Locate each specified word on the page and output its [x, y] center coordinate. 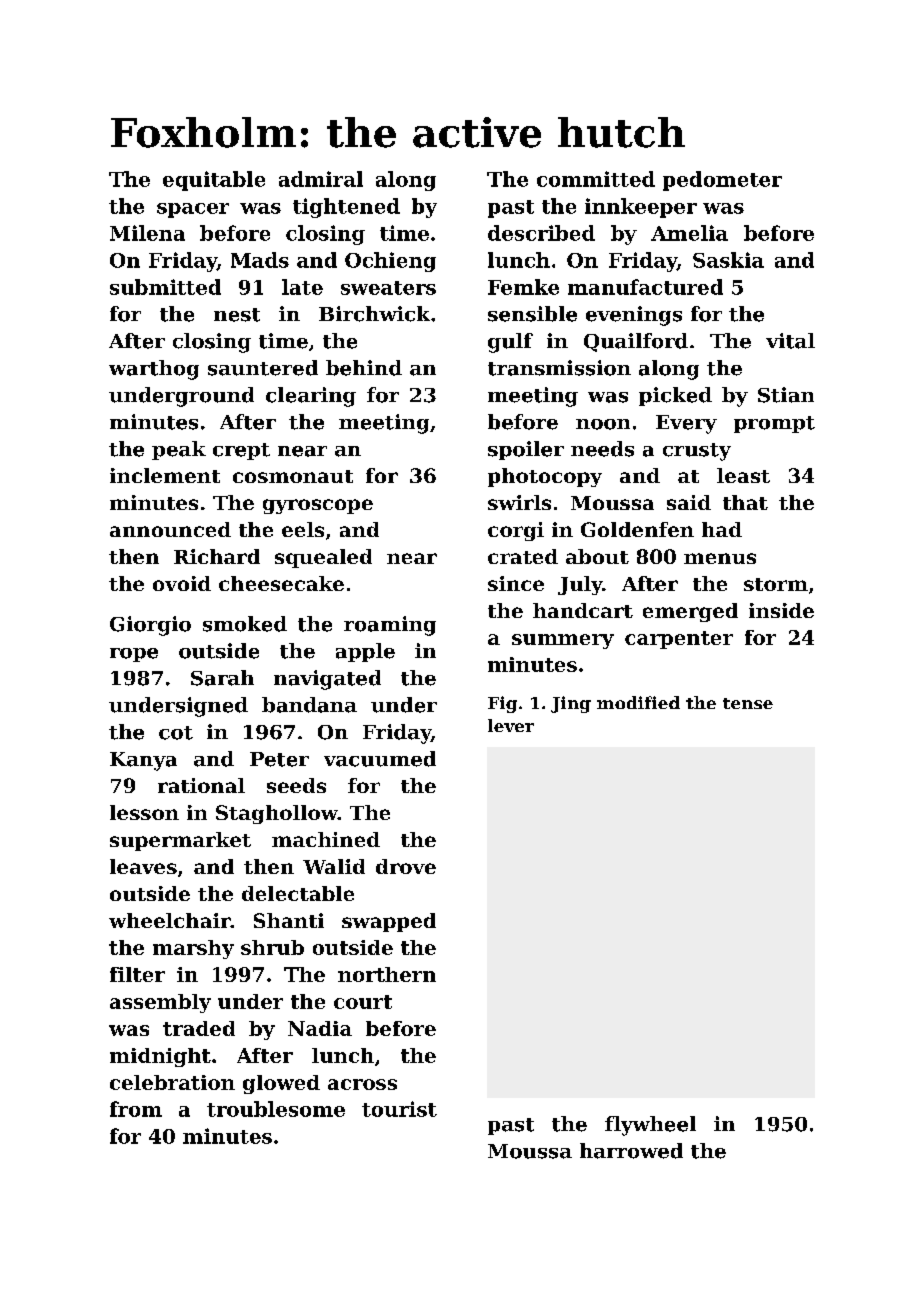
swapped [389, 922]
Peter [279, 759]
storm [776, 584]
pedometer [722, 181]
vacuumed [380, 759]
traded [199, 1028]
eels [303, 529]
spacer [193, 210]
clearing [311, 397]
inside [781, 610]
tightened [346, 208]
